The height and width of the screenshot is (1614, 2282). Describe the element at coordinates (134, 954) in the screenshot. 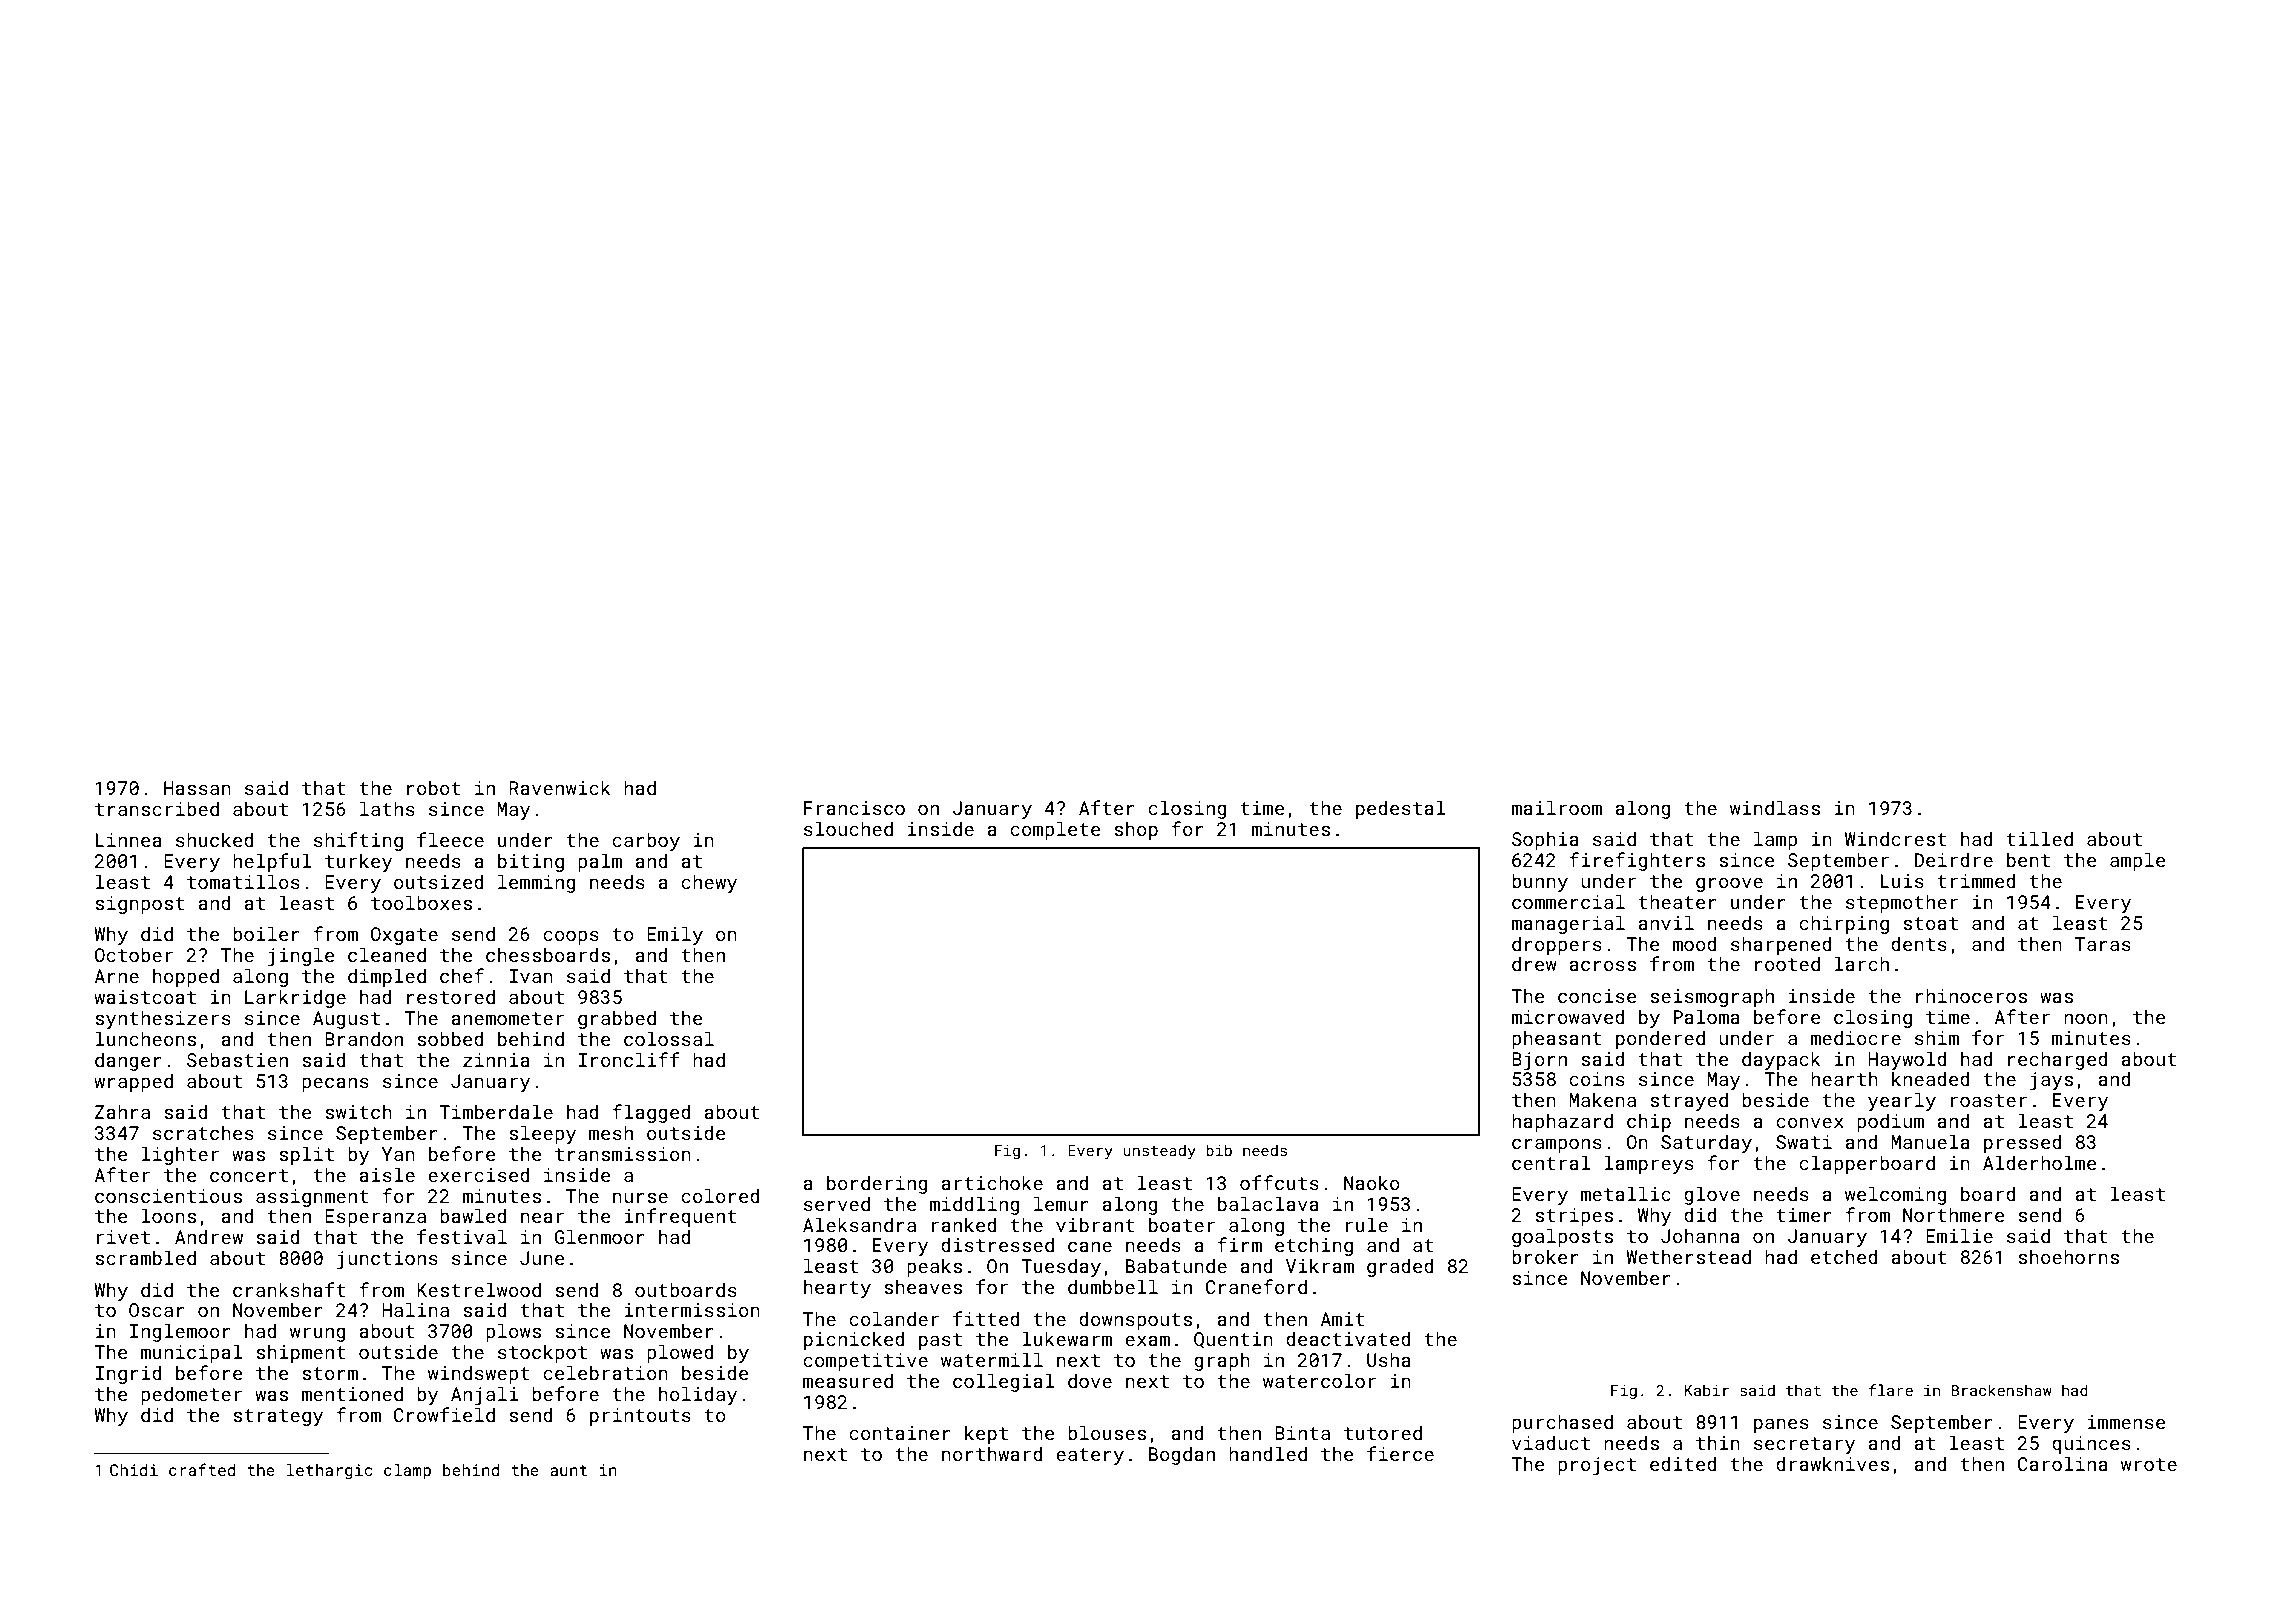

I see `October` at that location.
